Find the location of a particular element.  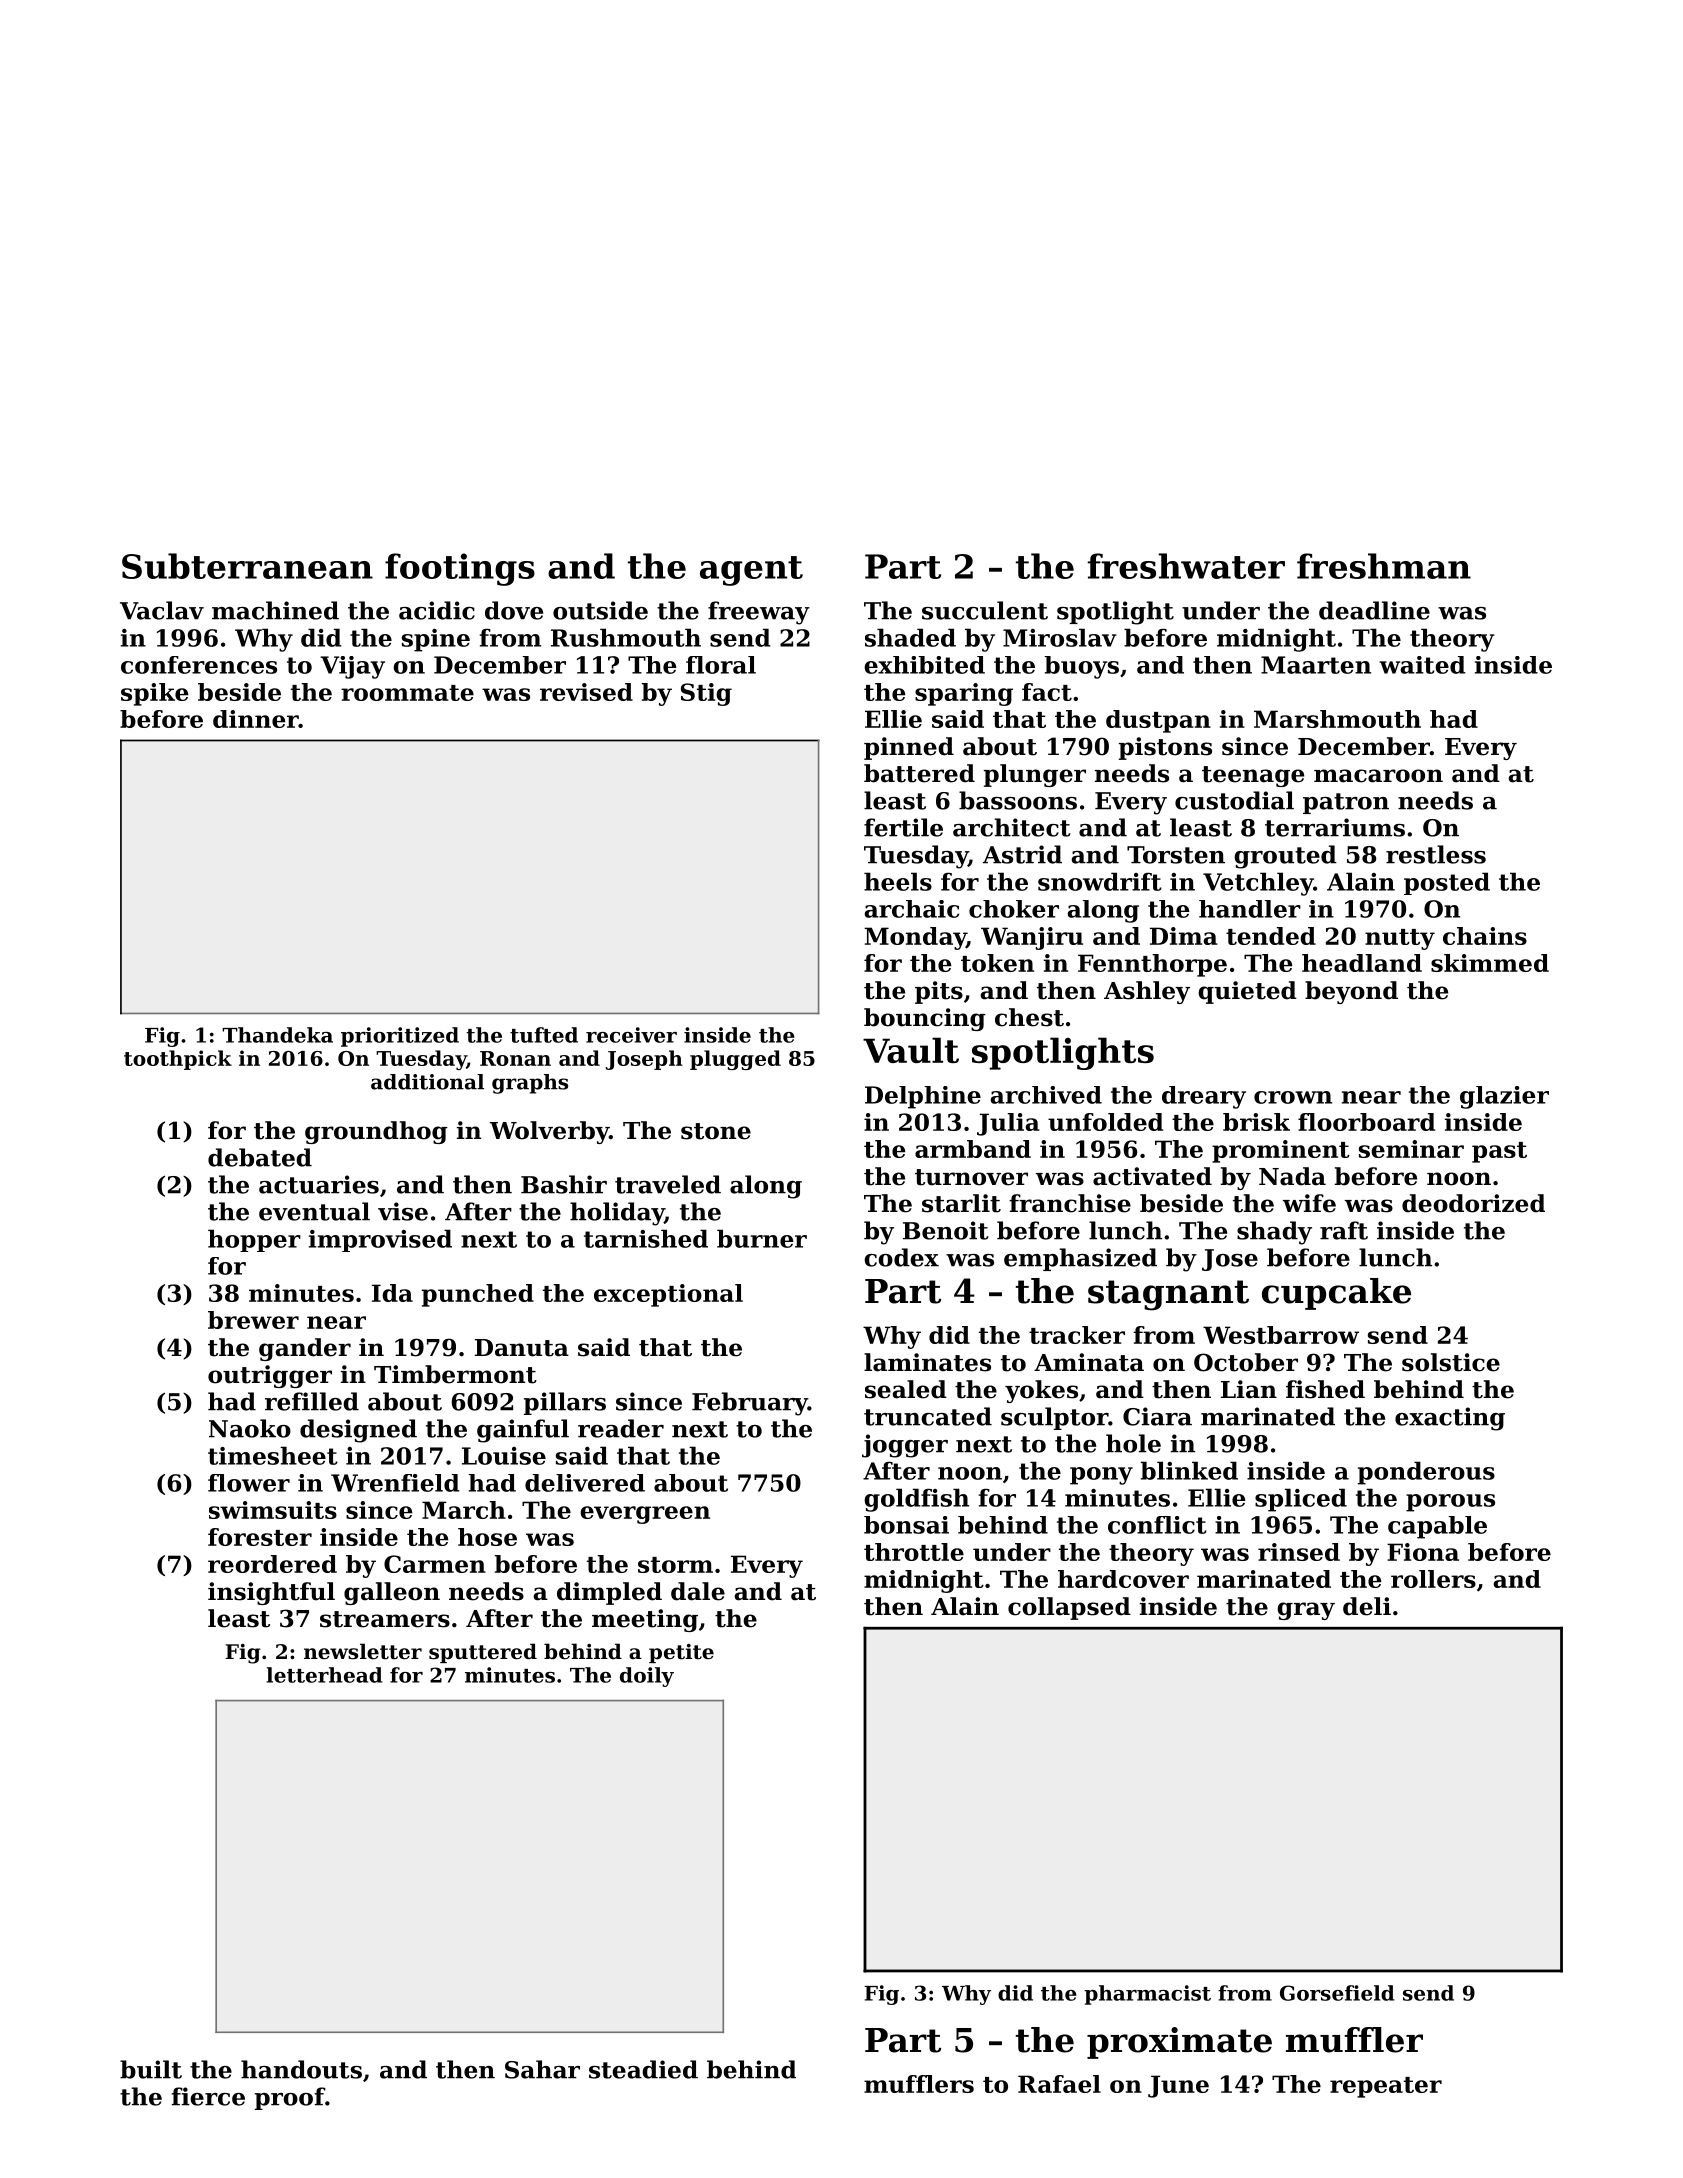

proof is located at coordinates (290, 2098).
